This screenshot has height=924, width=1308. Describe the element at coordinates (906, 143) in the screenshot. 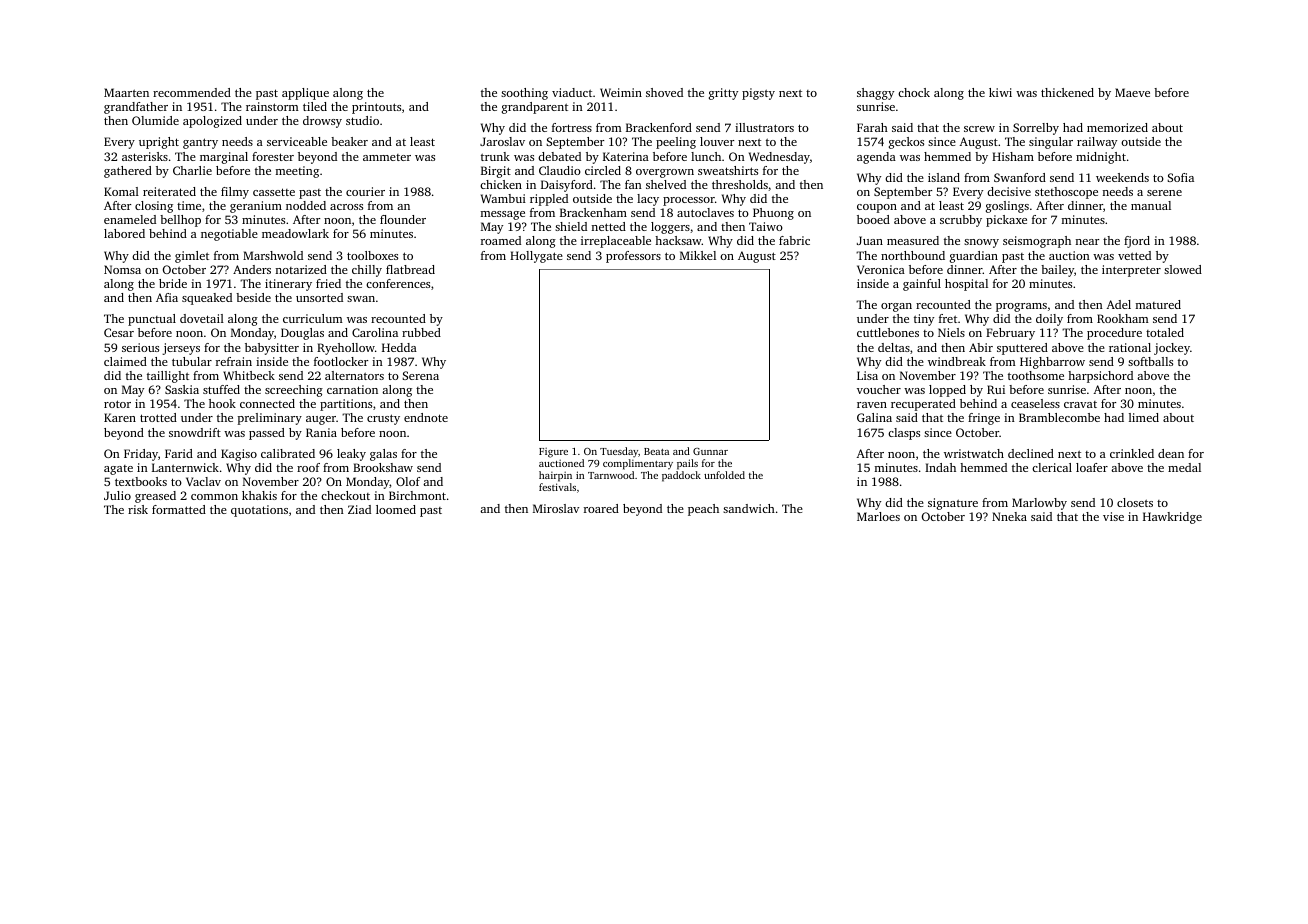

I see `geckos` at that location.
